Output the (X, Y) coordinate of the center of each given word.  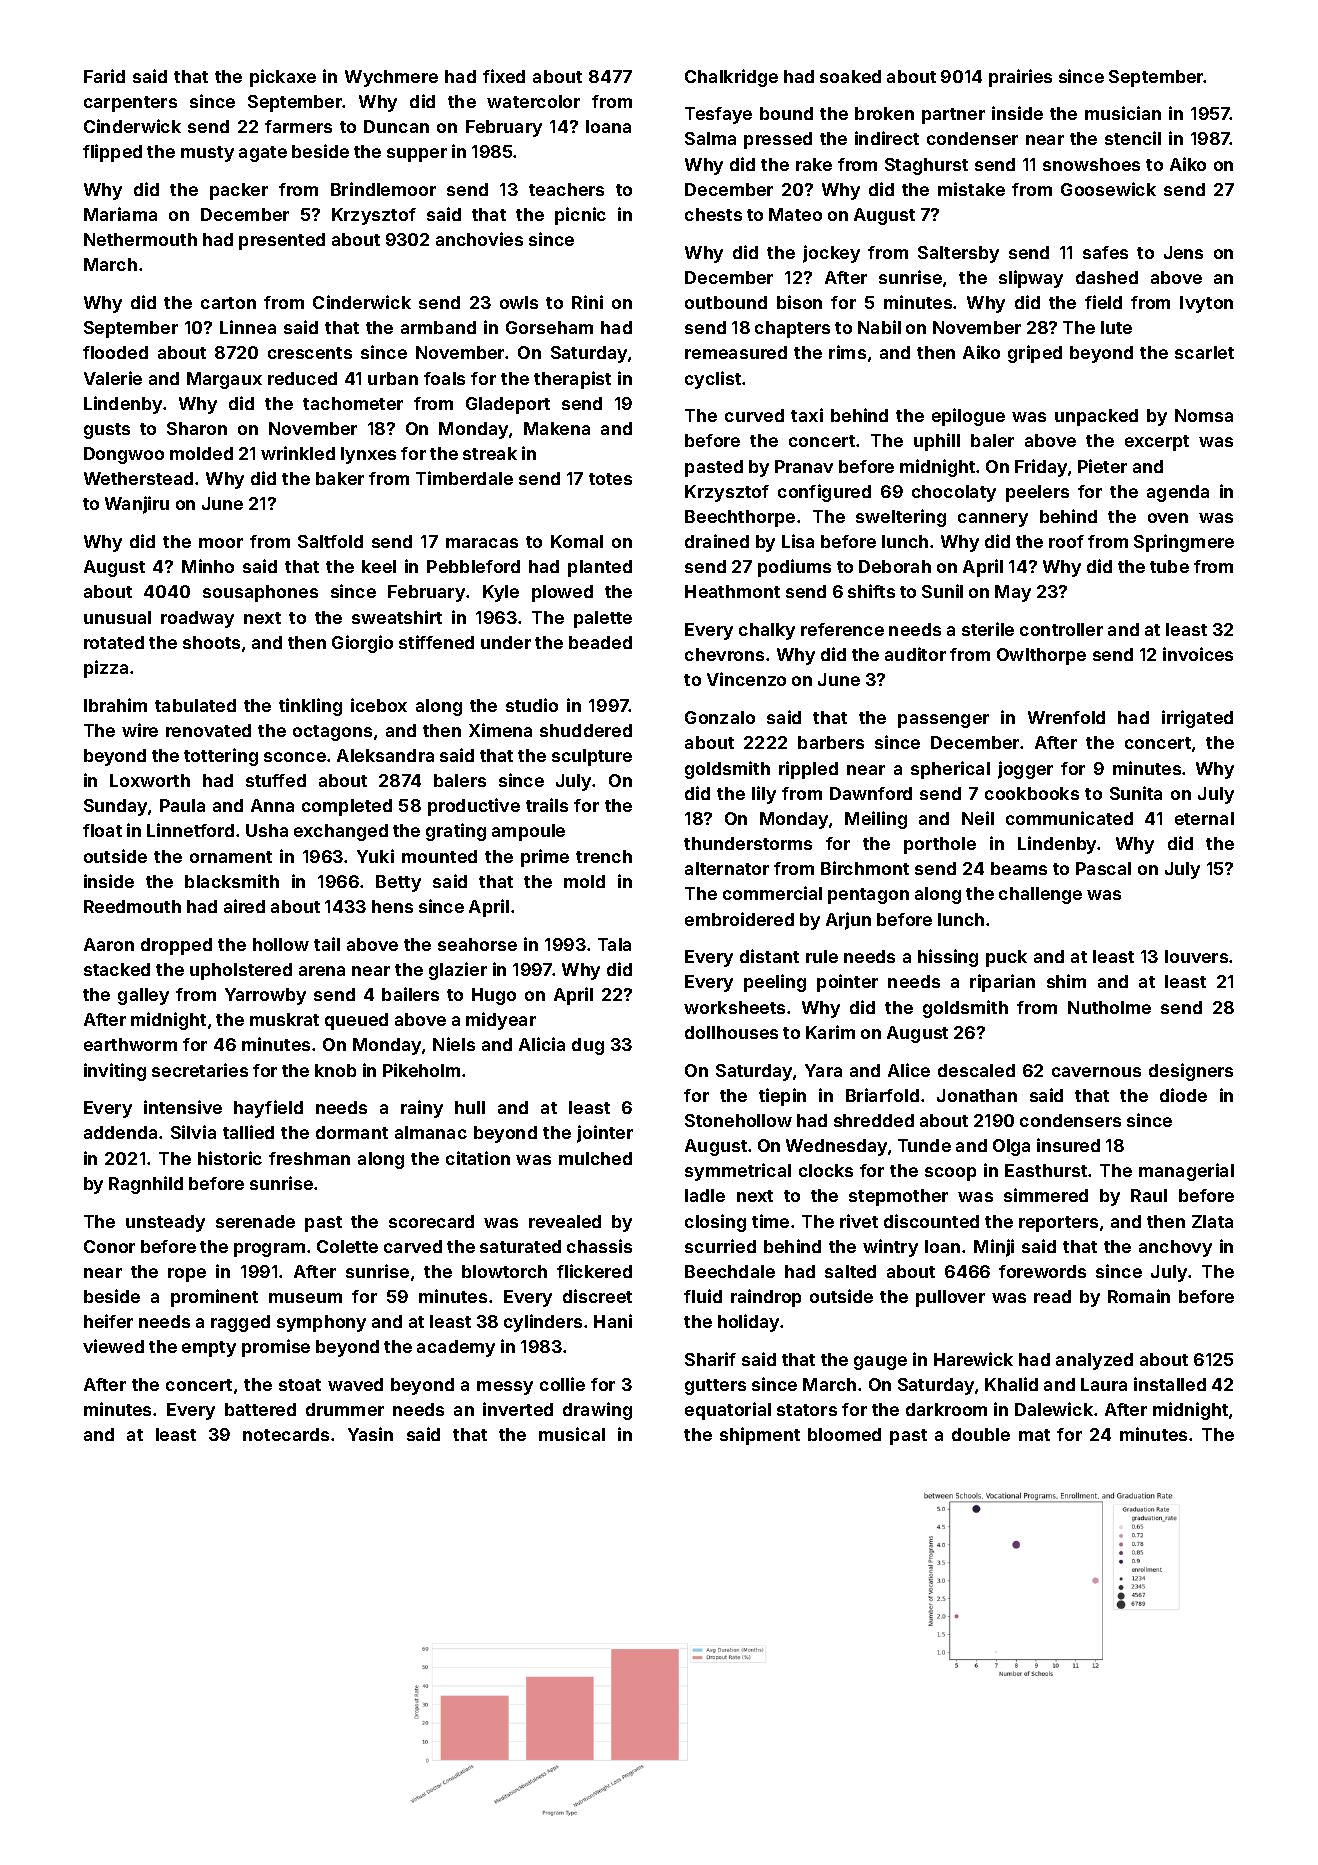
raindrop (766, 1298)
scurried (720, 1246)
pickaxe (283, 78)
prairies (1020, 78)
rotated (114, 642)
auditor (915, 654)
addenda (120, 1132)
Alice (909, 1070)
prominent (214, 1298)
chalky (767, 631)
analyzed (1094, 1361)
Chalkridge (731, 78)
